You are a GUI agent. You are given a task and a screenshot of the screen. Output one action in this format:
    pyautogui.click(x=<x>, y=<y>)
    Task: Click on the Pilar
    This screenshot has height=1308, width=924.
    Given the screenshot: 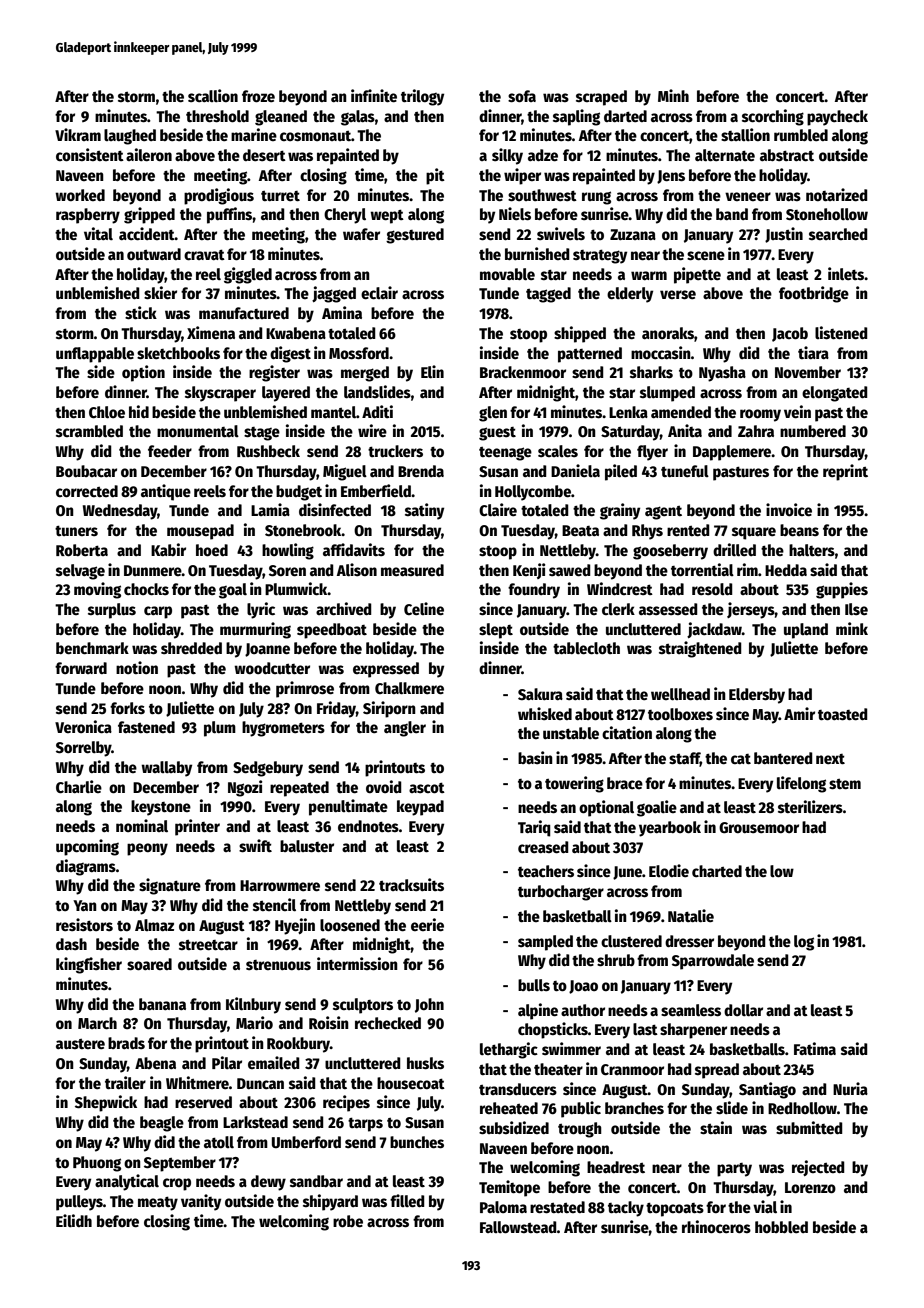 What is the action you would take?
    pyautogui.click(x=227, y=1062)
